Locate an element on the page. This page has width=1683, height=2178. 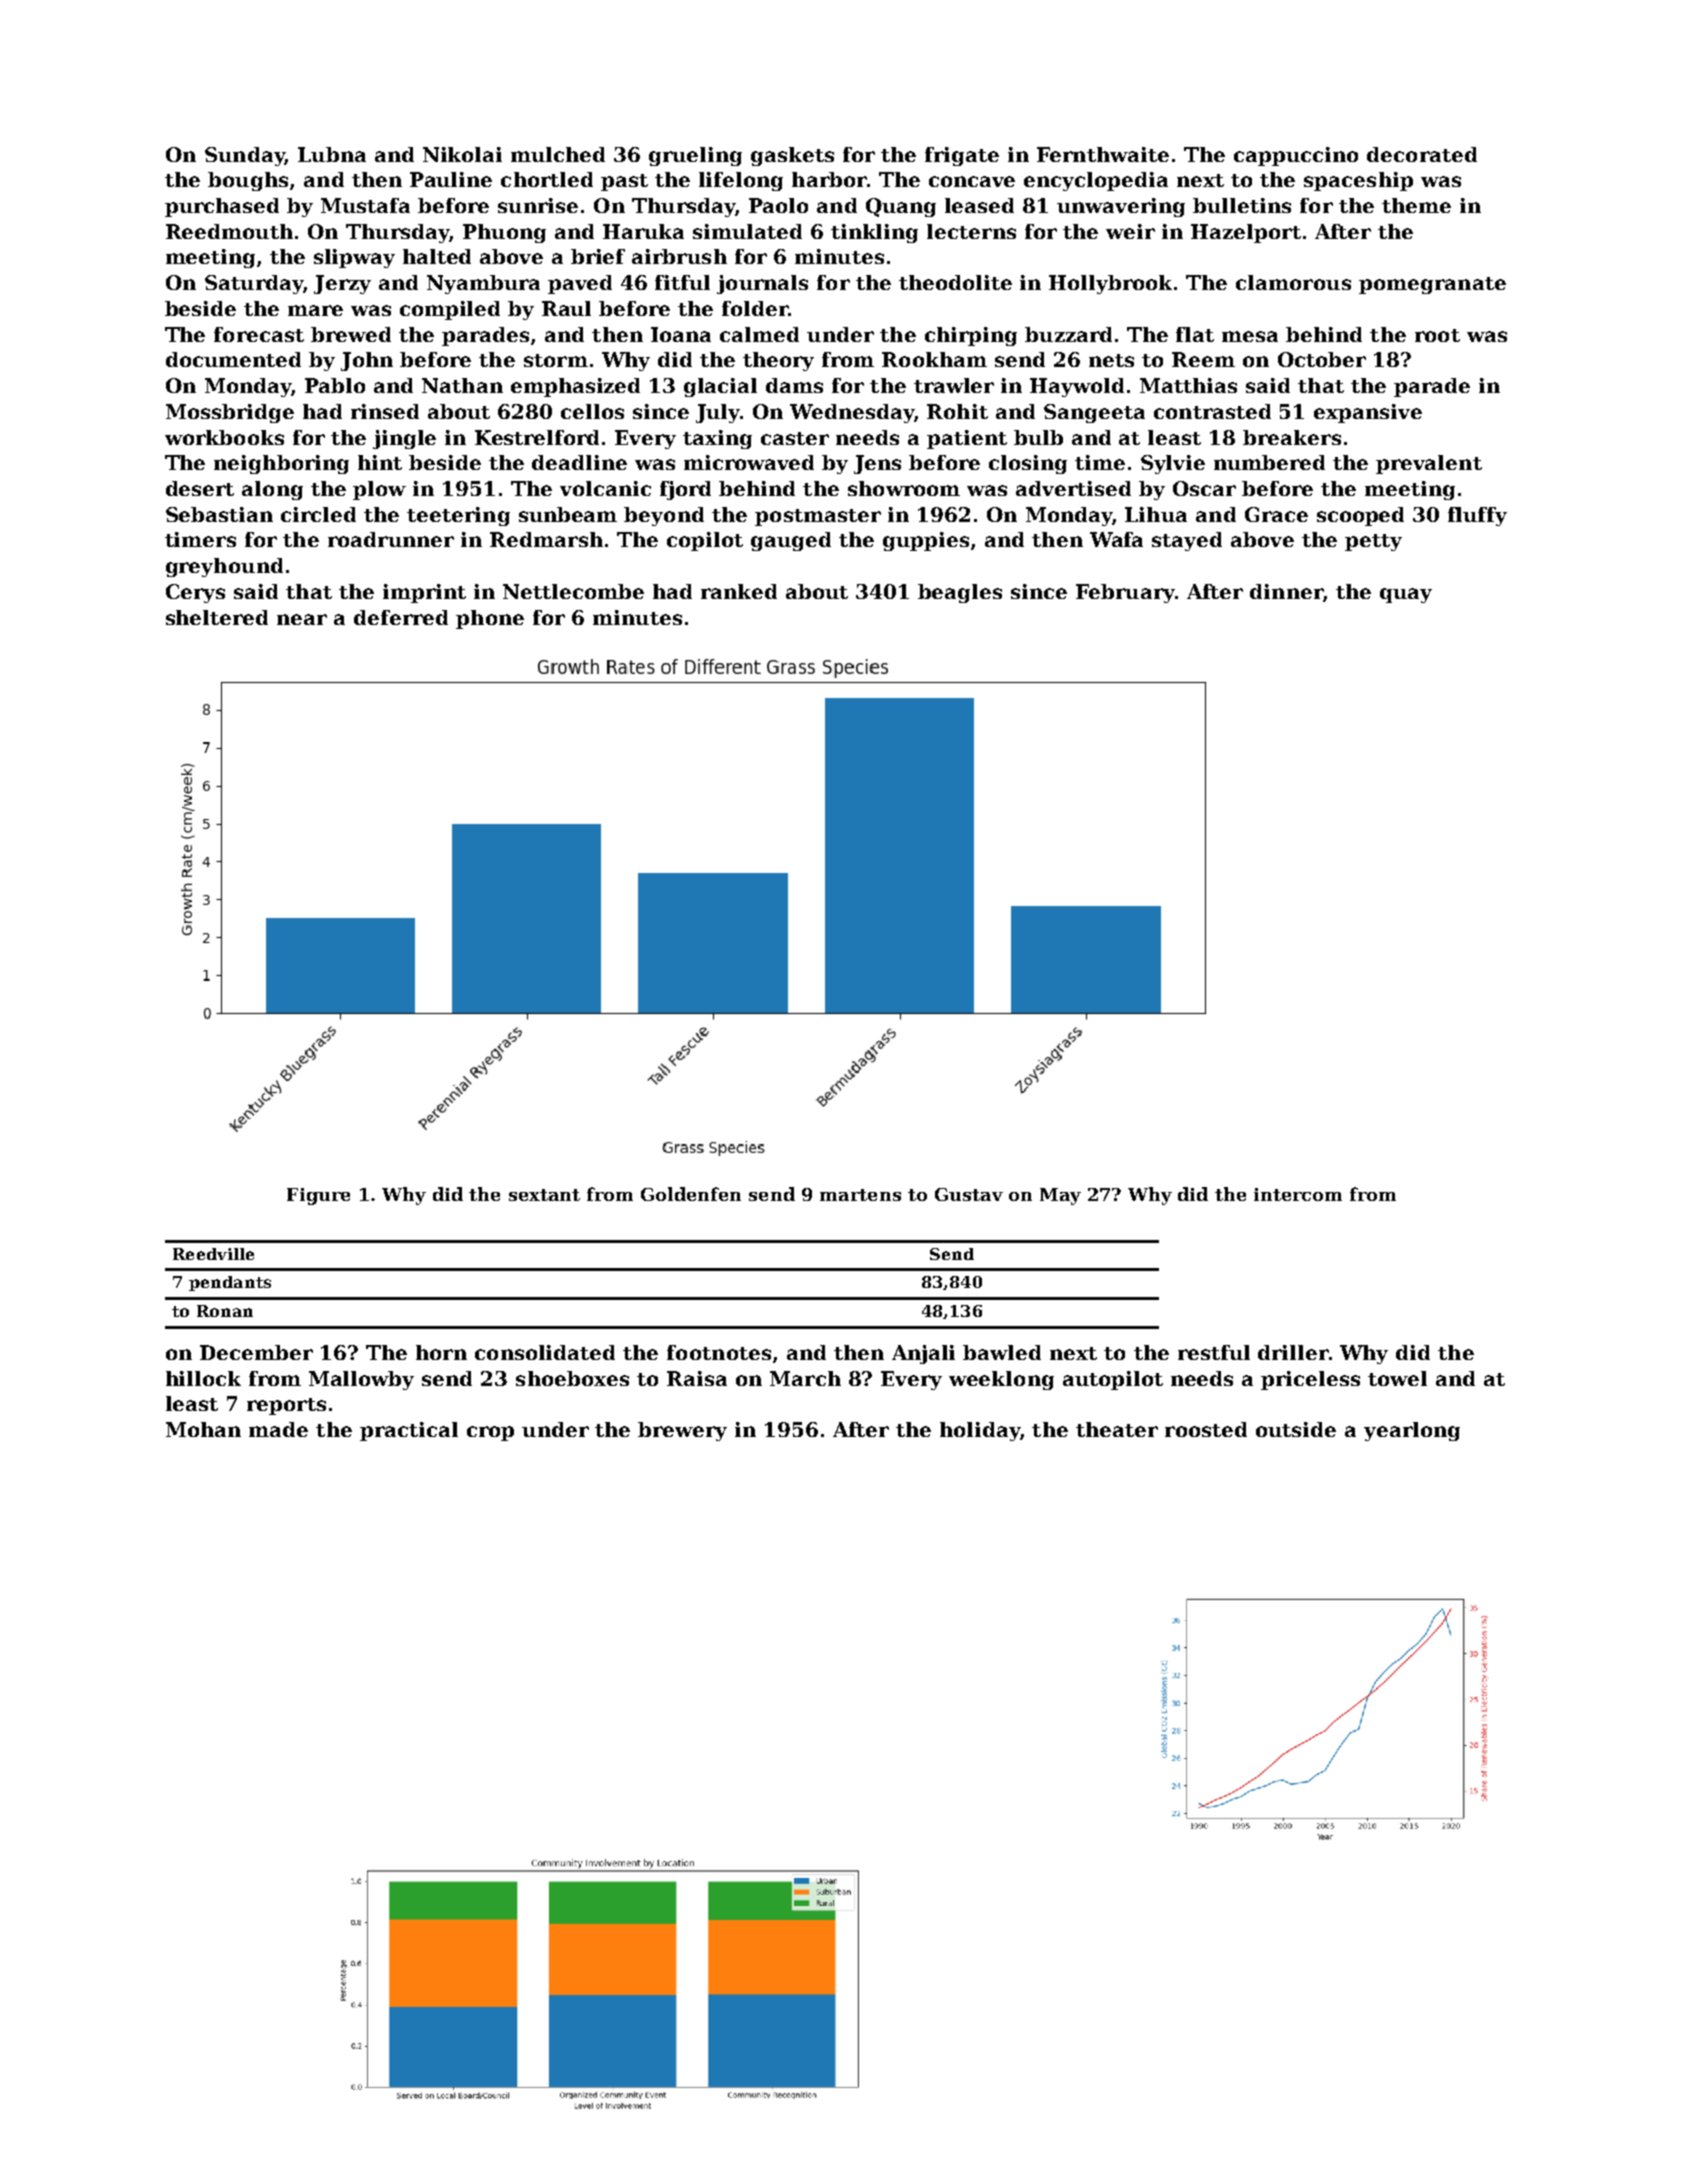
intercom is located at coordinates (1298, 1194).
